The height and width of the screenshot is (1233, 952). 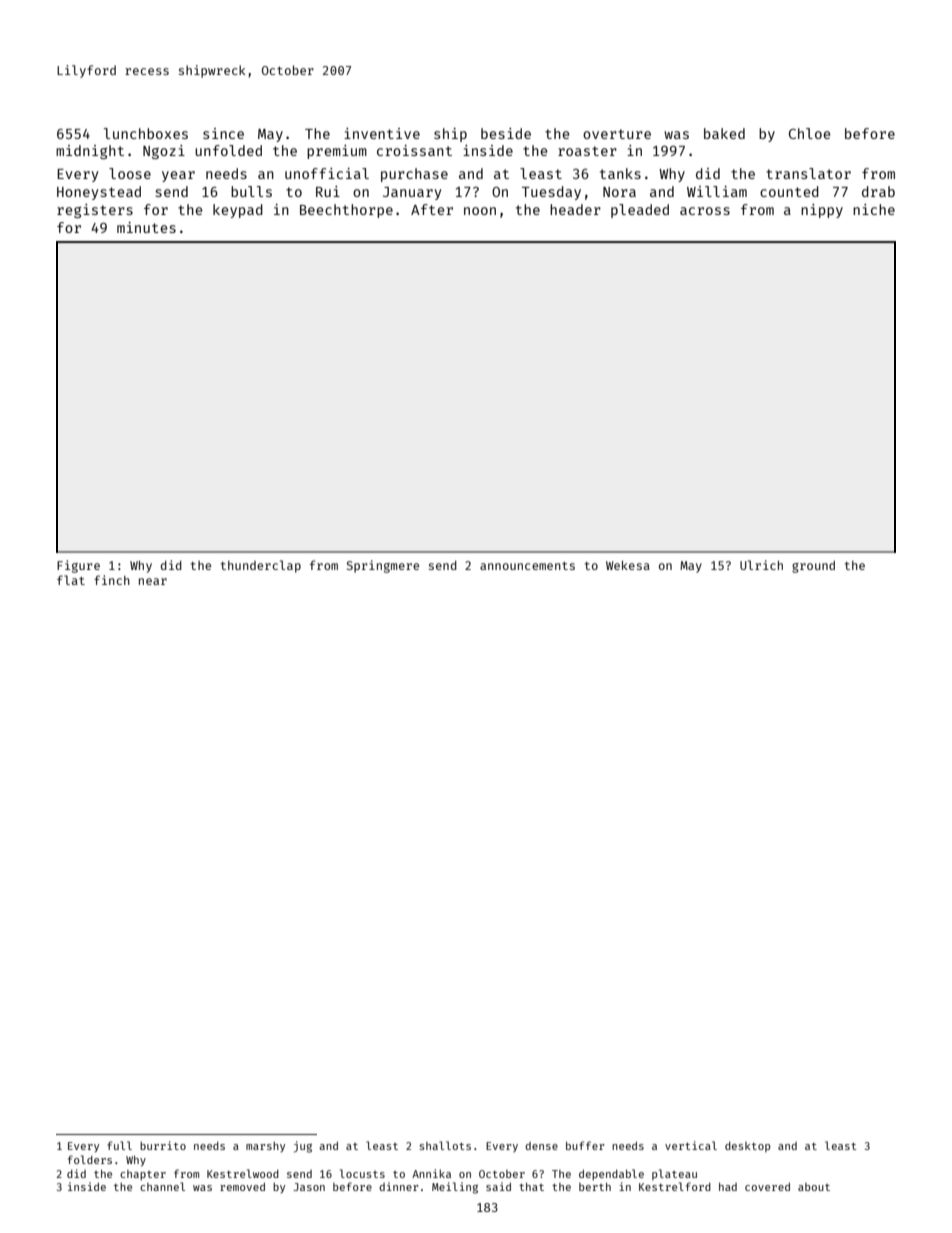 I want to click on ground, so click(x=813, y=567).
